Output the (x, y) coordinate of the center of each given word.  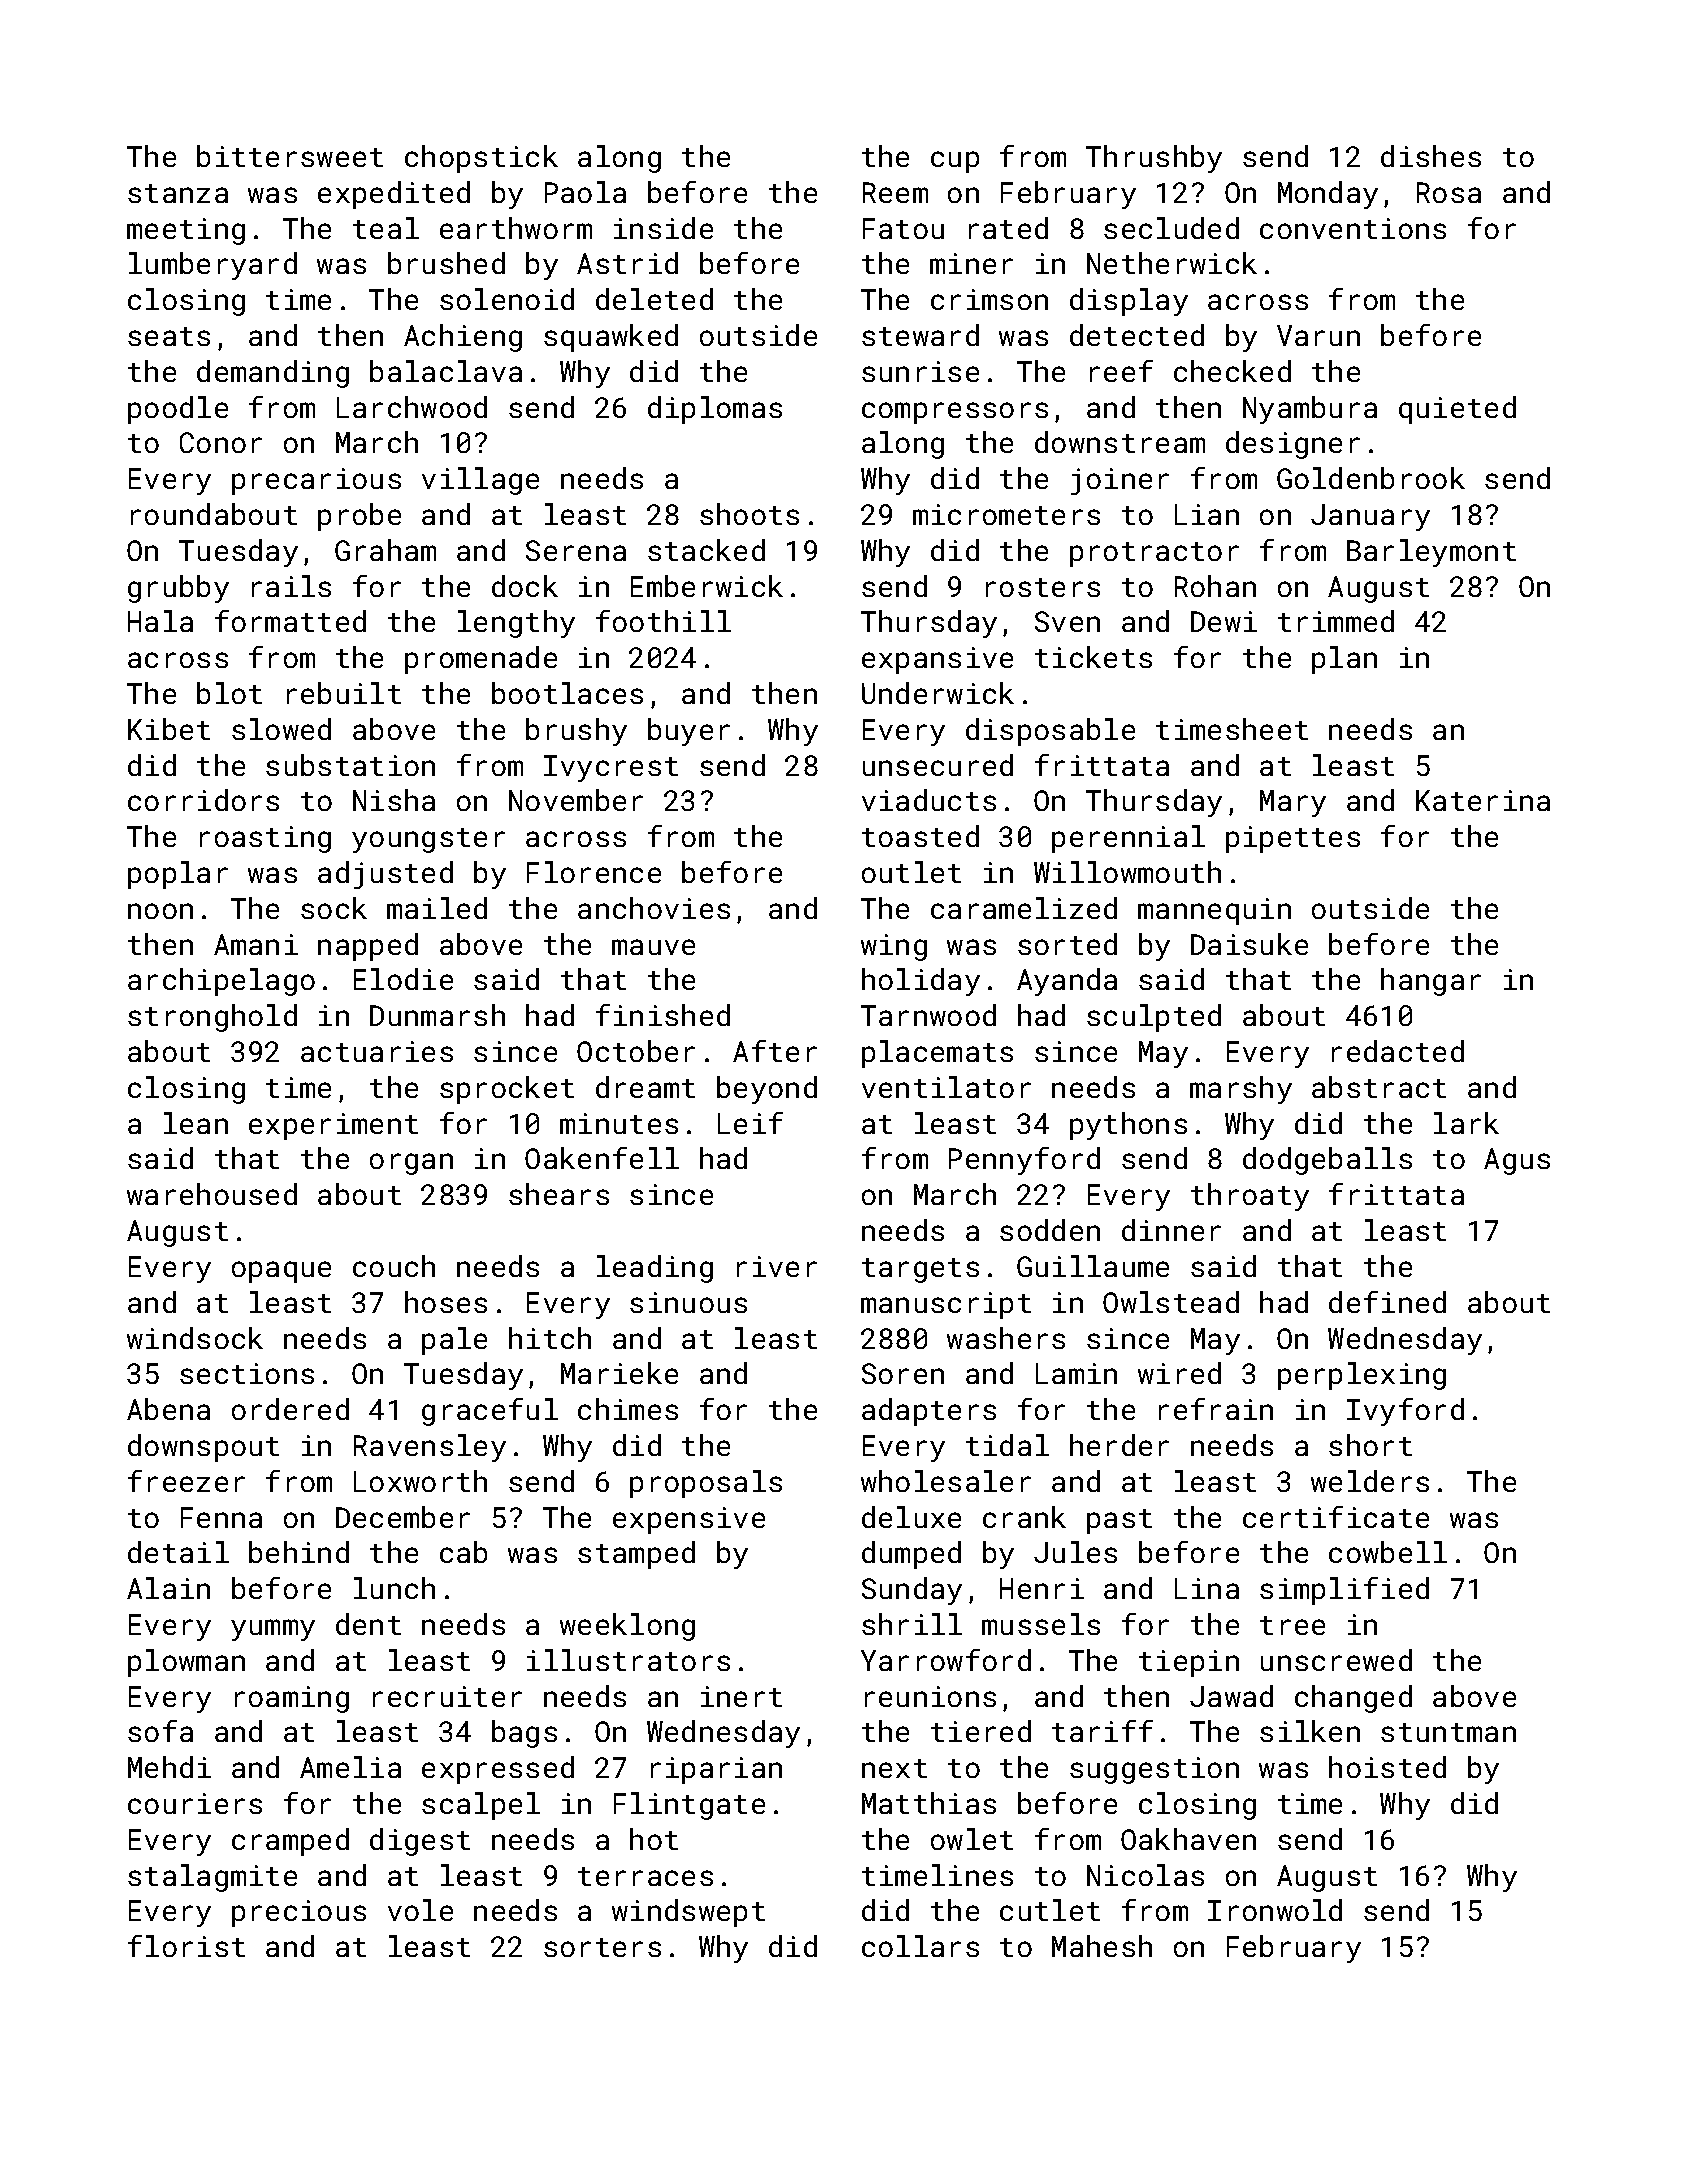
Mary (1293, 803)
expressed (498, 1770)
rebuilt (344, 693)
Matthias (929, 1803)
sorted (1067, 944)
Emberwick (707, 586)
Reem (895, 192)
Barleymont (1431, 553)
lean (196, 1123)
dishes (1431, 156)
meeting (186, 231)
